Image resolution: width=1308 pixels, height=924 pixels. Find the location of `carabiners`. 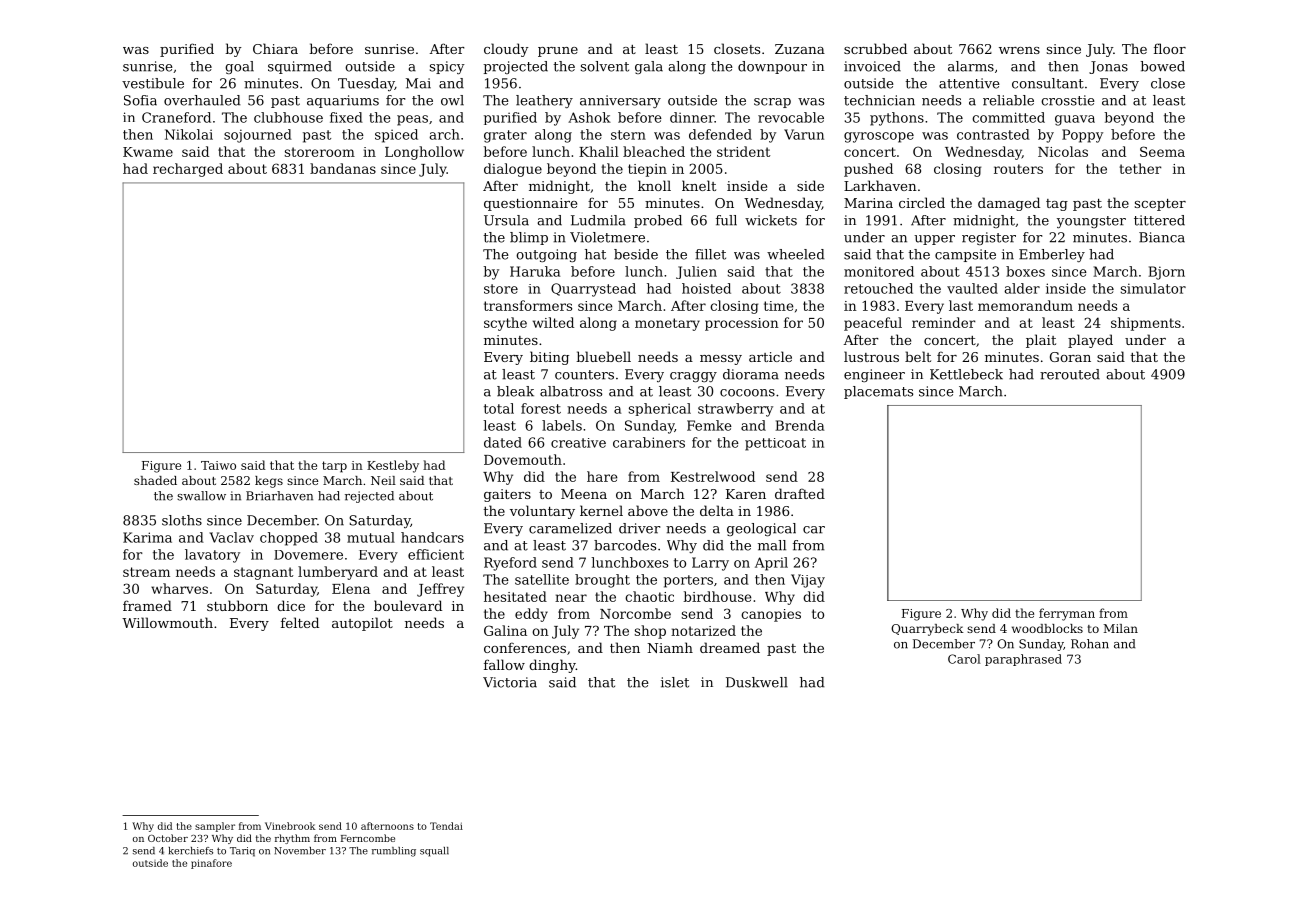

carabiners is located at coordinates (649, 442).
